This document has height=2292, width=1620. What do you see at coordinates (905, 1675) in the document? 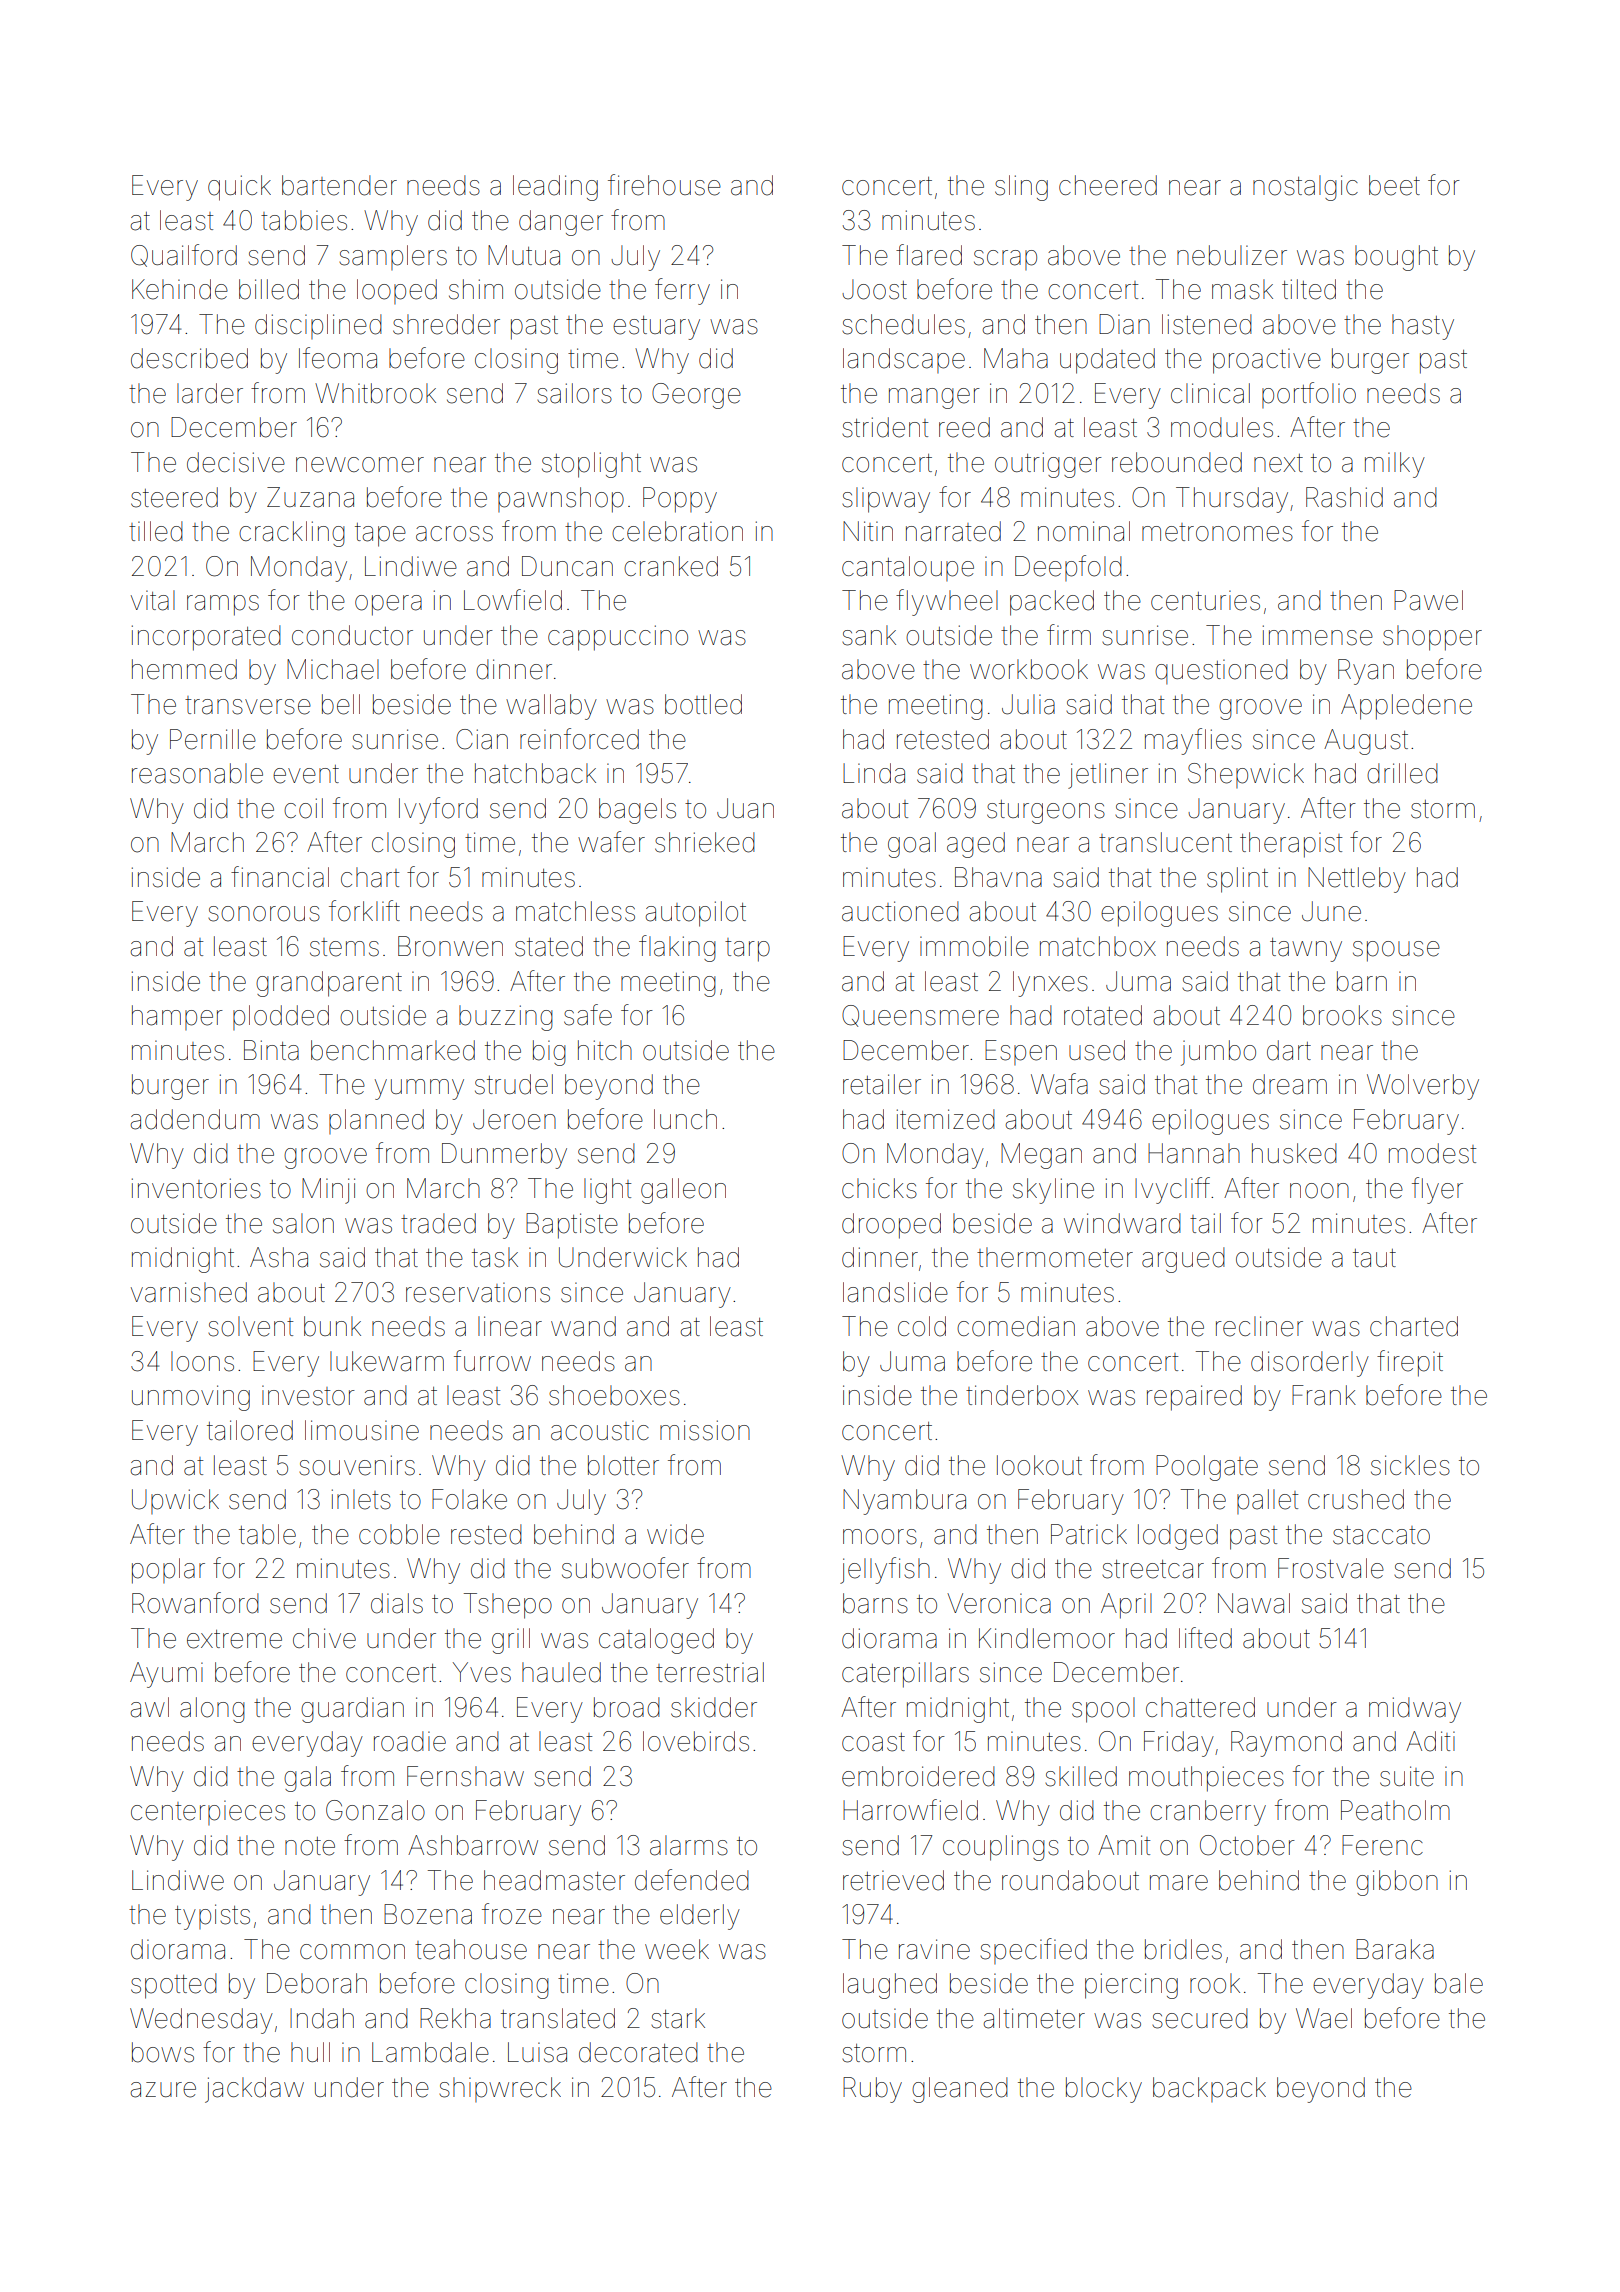
I see `caterpillars` at bounding box center [905, 1675].
